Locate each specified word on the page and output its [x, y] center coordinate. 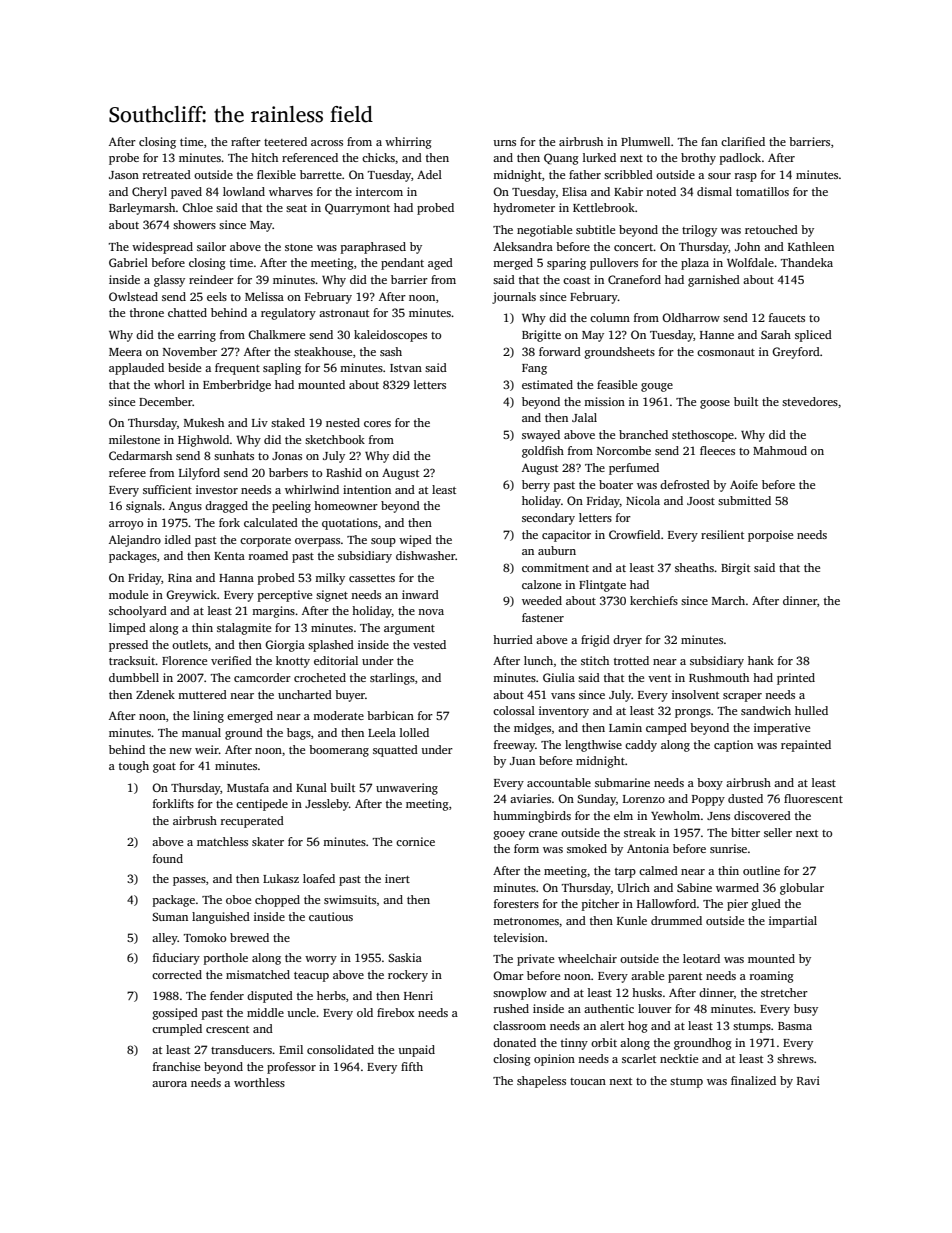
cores [377, 424]
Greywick [191, 596]
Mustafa [248, 787]
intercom [379, 191]
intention [367, 489]
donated [514, 1042]
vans [563, 696]
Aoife [744, 484]
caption [733, 746]
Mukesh [204, 422]
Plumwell [645, 141]
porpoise [770, 536]
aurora [169, 1084]
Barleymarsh [142, 209]
